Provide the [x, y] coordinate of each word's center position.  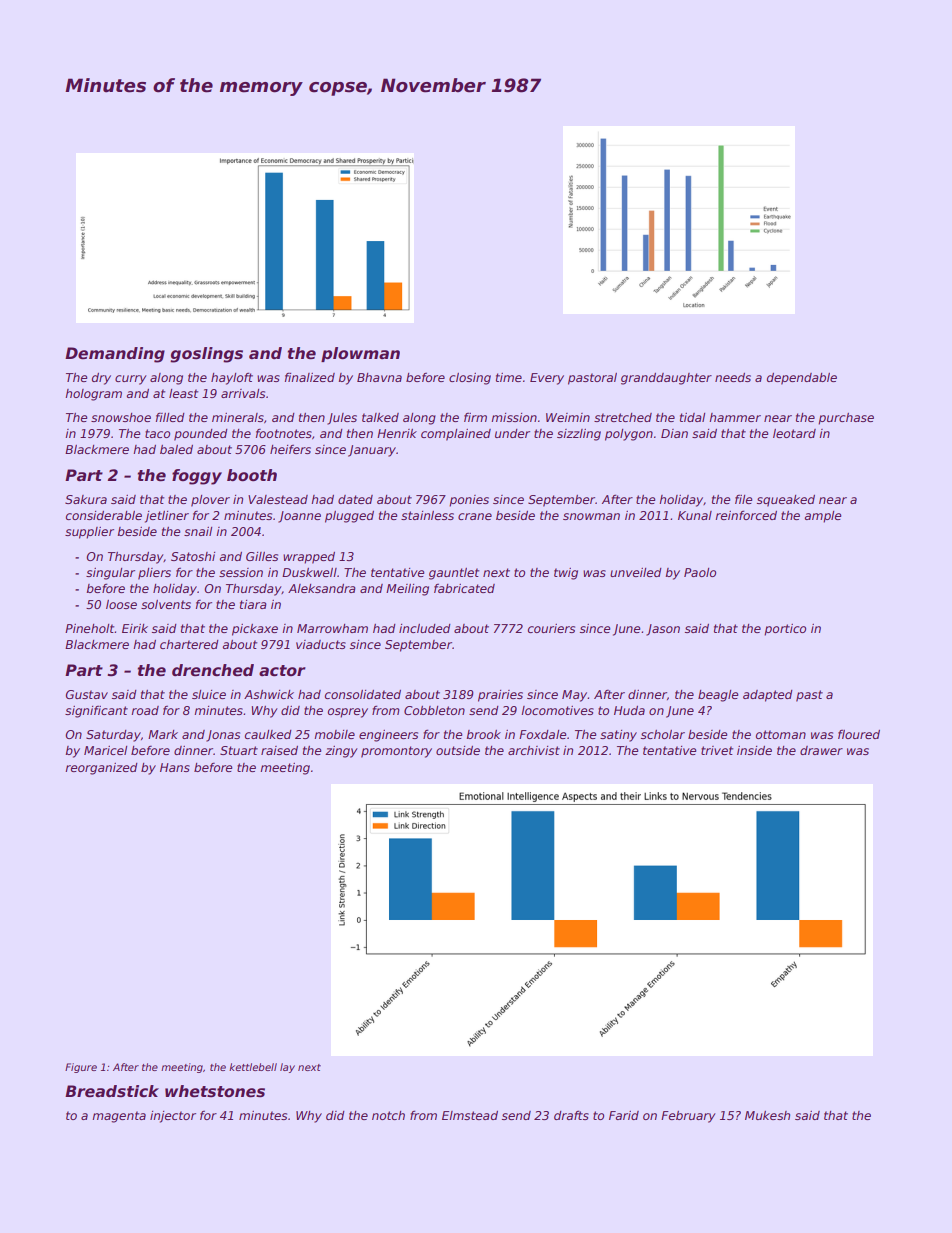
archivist [534, 750]
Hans [175, 767]
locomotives [557, 710]
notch [388, 1115]
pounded [201, 435]
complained [456, 435]
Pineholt [90, 628]
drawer [821, 750]
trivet [717, 750]
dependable [802, 379]
